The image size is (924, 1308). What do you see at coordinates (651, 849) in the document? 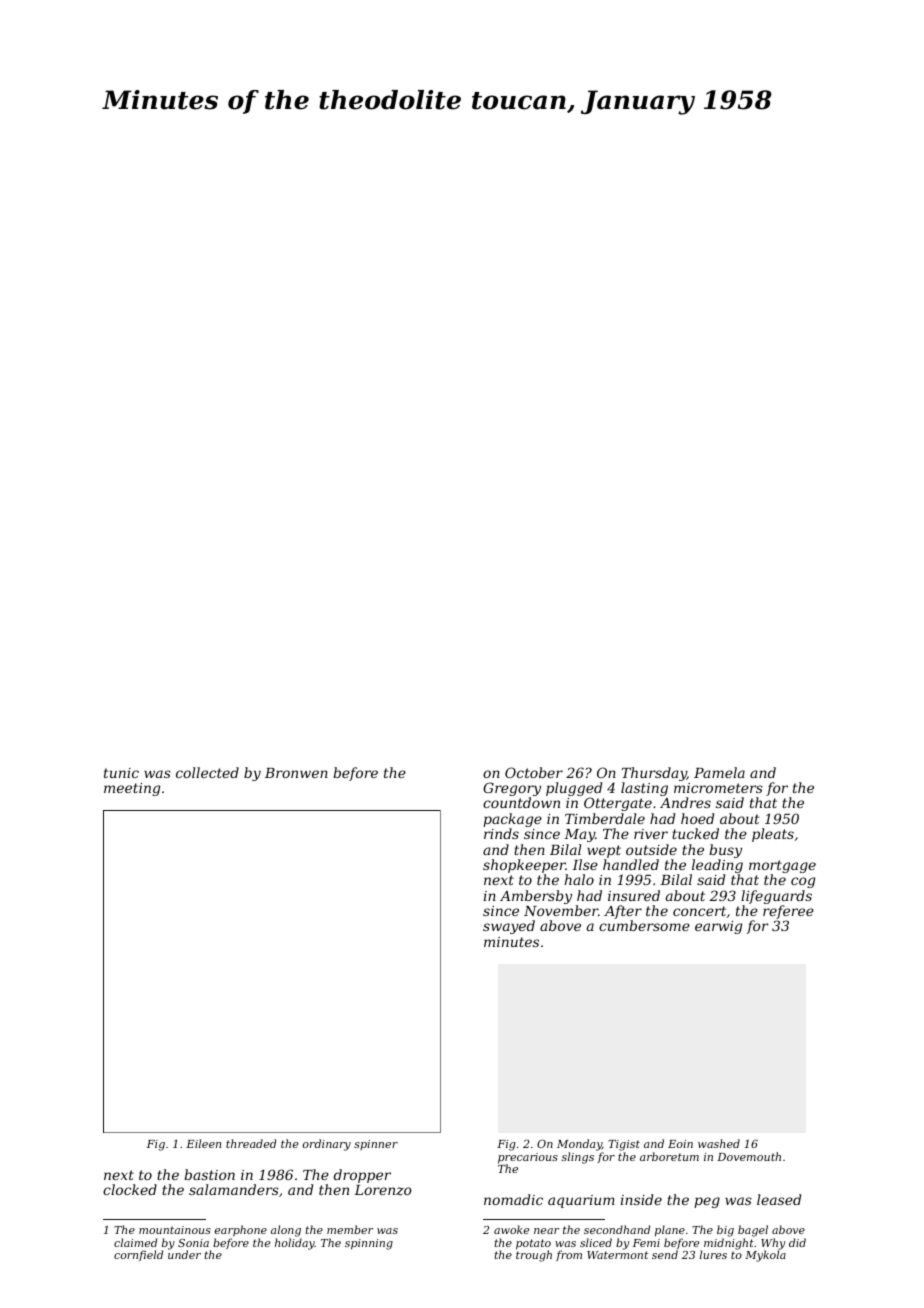
I see `outside` at bounding box center [651, 849].
